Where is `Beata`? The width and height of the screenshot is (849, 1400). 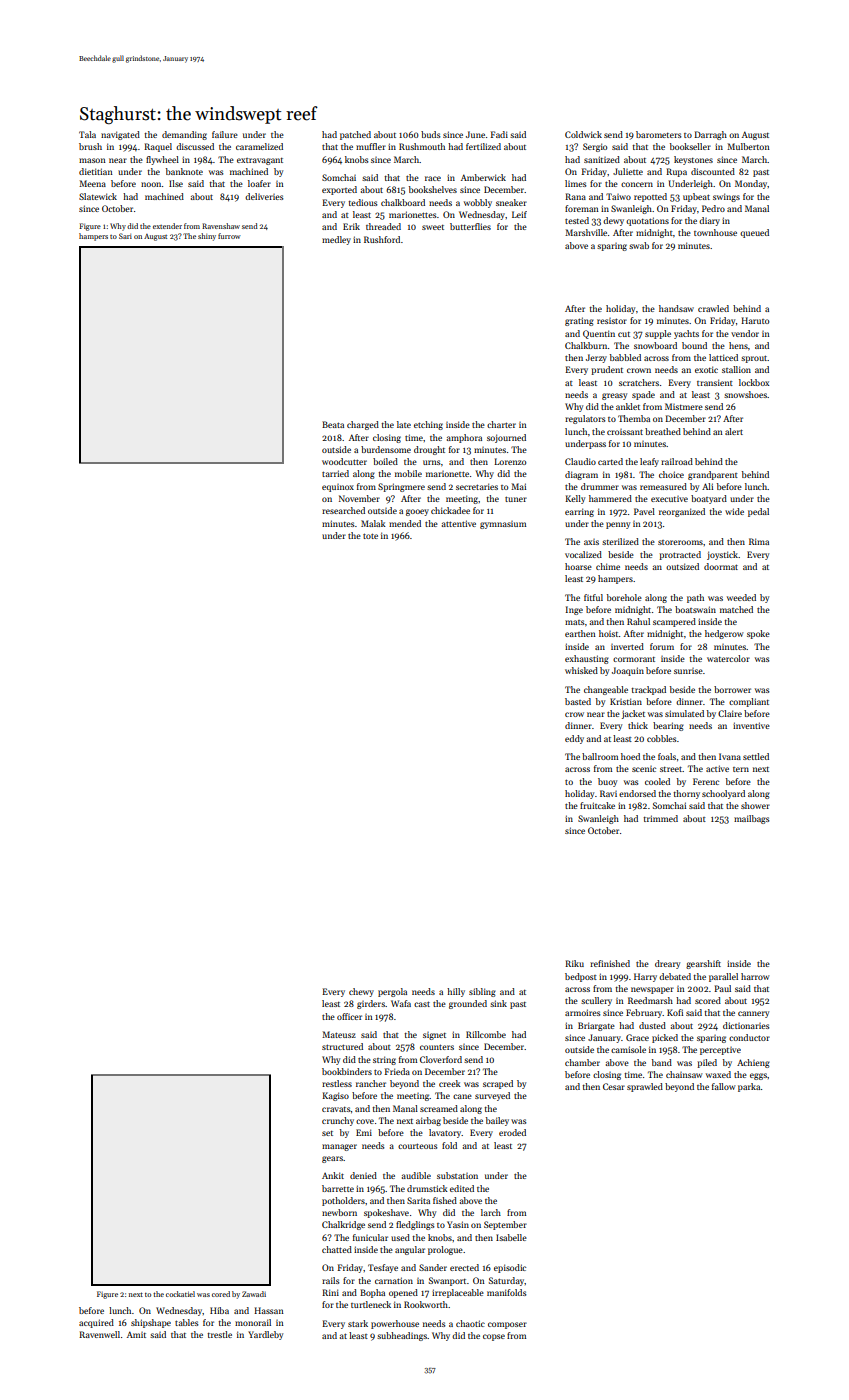
Beata is located at coordinates (333, 424).
